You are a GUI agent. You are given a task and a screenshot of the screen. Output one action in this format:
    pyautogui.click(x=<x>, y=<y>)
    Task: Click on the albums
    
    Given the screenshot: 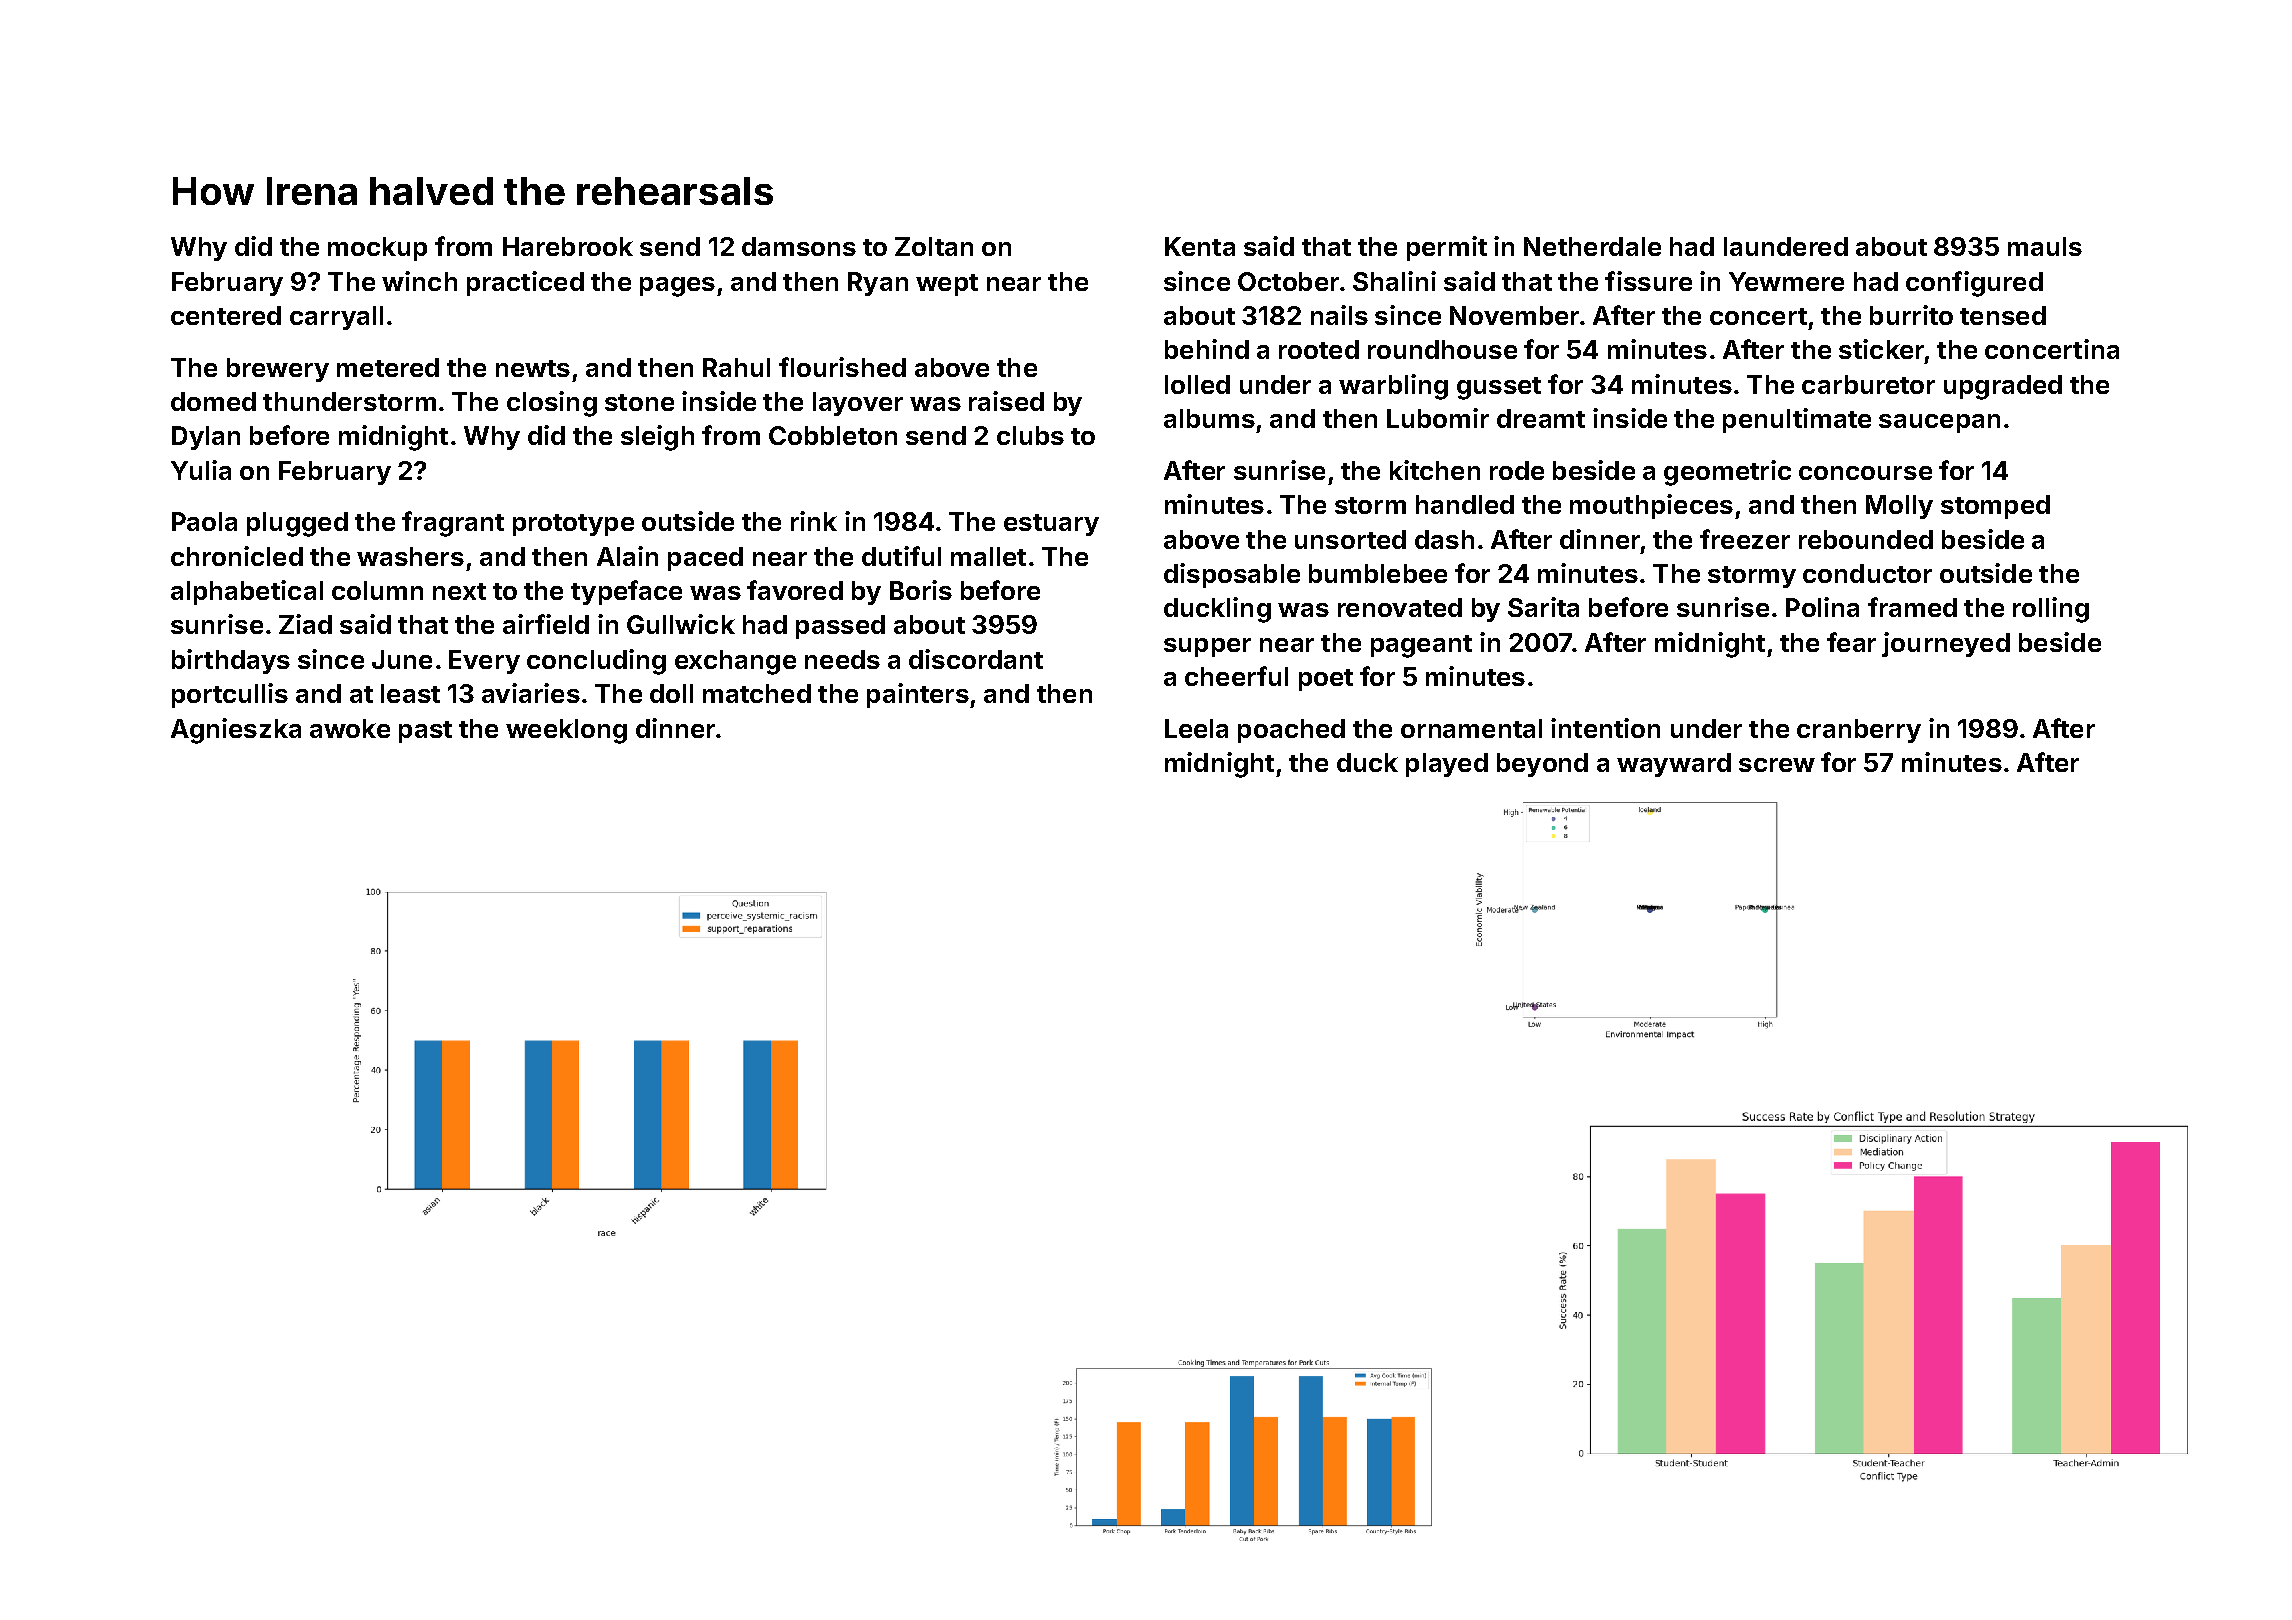 What is the action you would take?
    pyautogui.click(x=1209, y=418)
